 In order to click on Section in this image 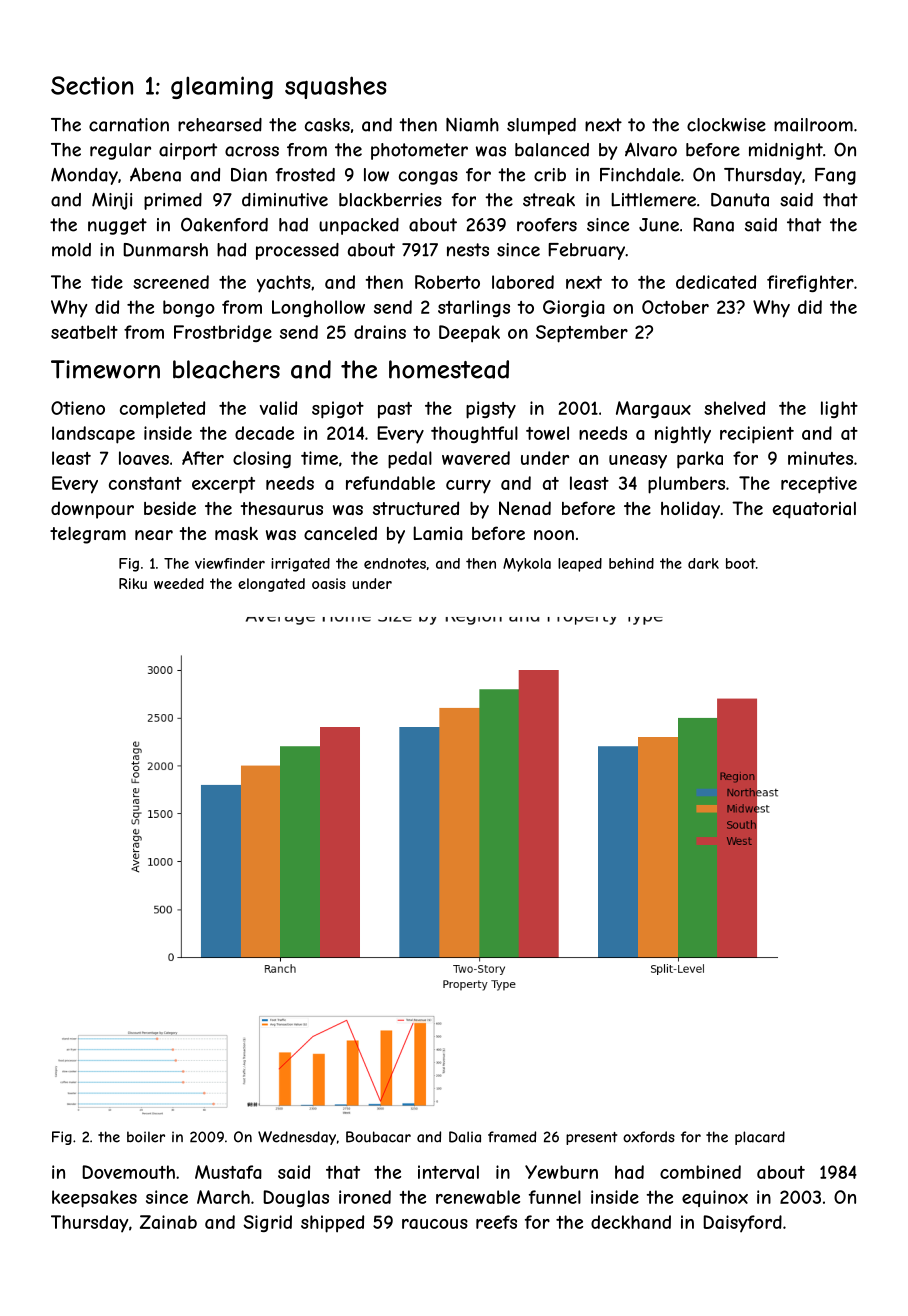, I will do `click(92, 85)`.
